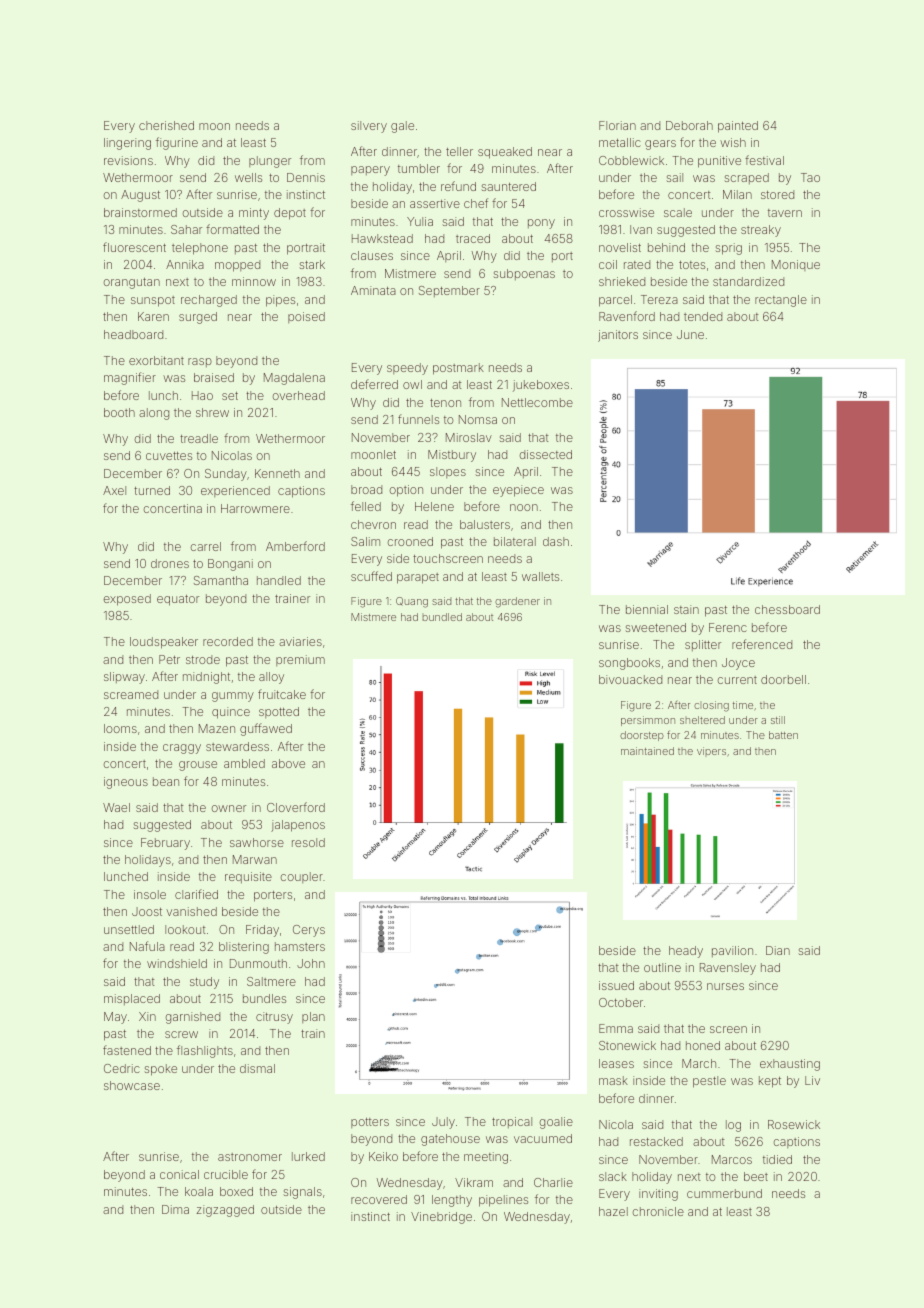  What do you see at coordinates (127, 144) in the screenshot?
I see `lingering` at bounding box center [127, 144].
